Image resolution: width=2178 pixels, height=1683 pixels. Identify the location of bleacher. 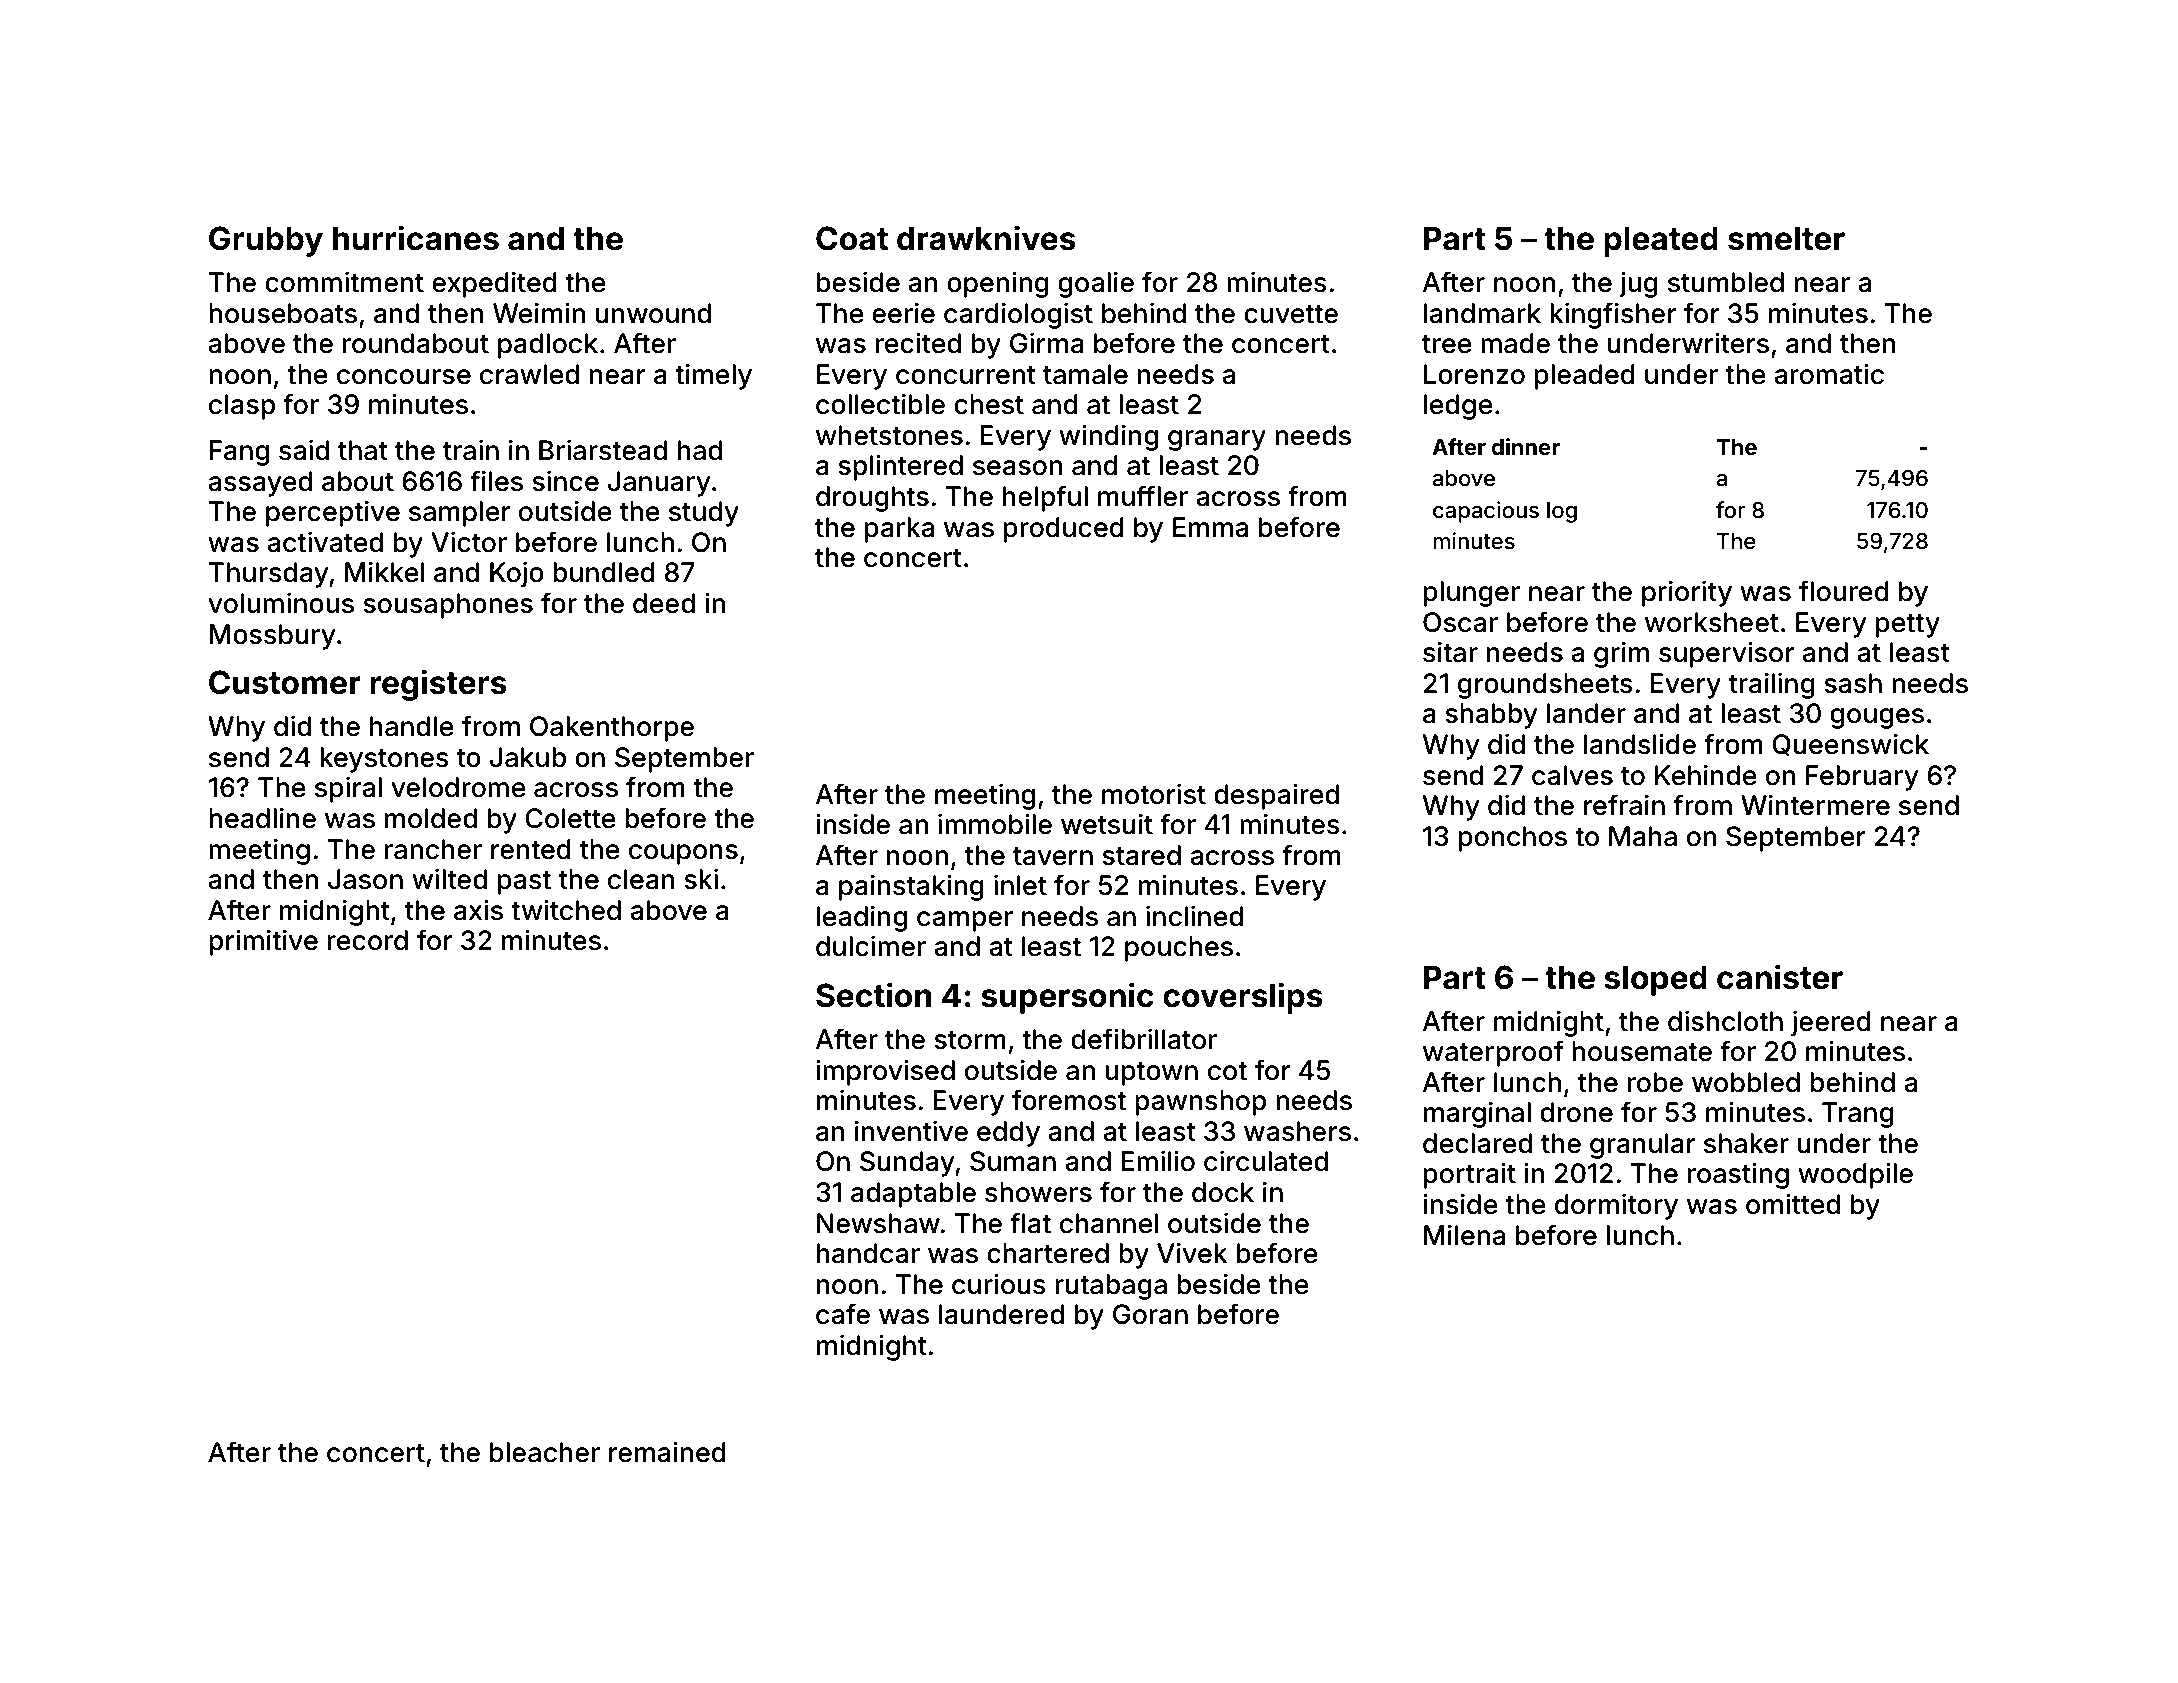
(545, 1452).
